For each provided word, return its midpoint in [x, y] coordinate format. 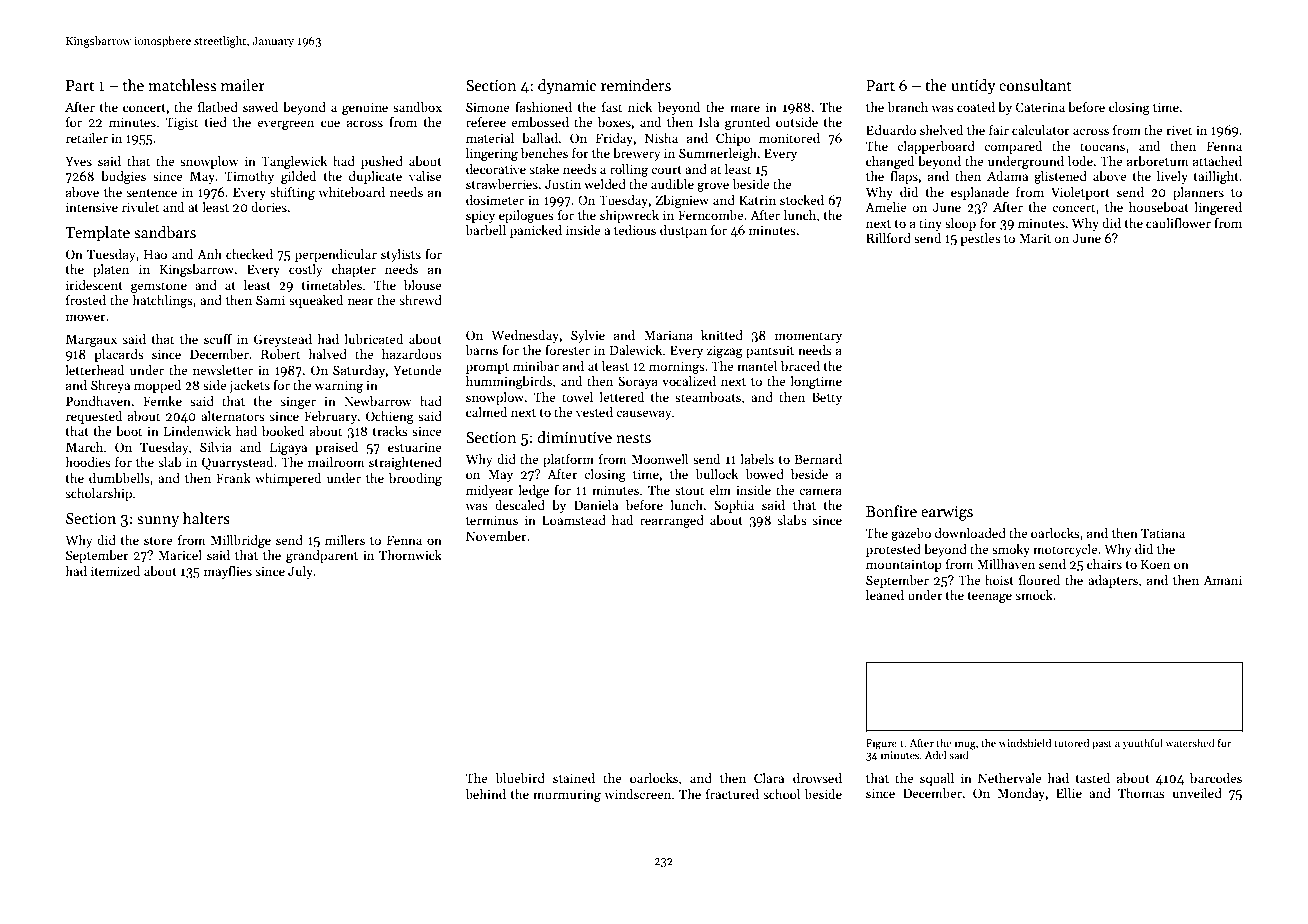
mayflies [228, 572]
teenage [990, 597]
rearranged [672, 521]
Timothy [249, 177]
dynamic [567, 86]
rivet [1179, 130]
